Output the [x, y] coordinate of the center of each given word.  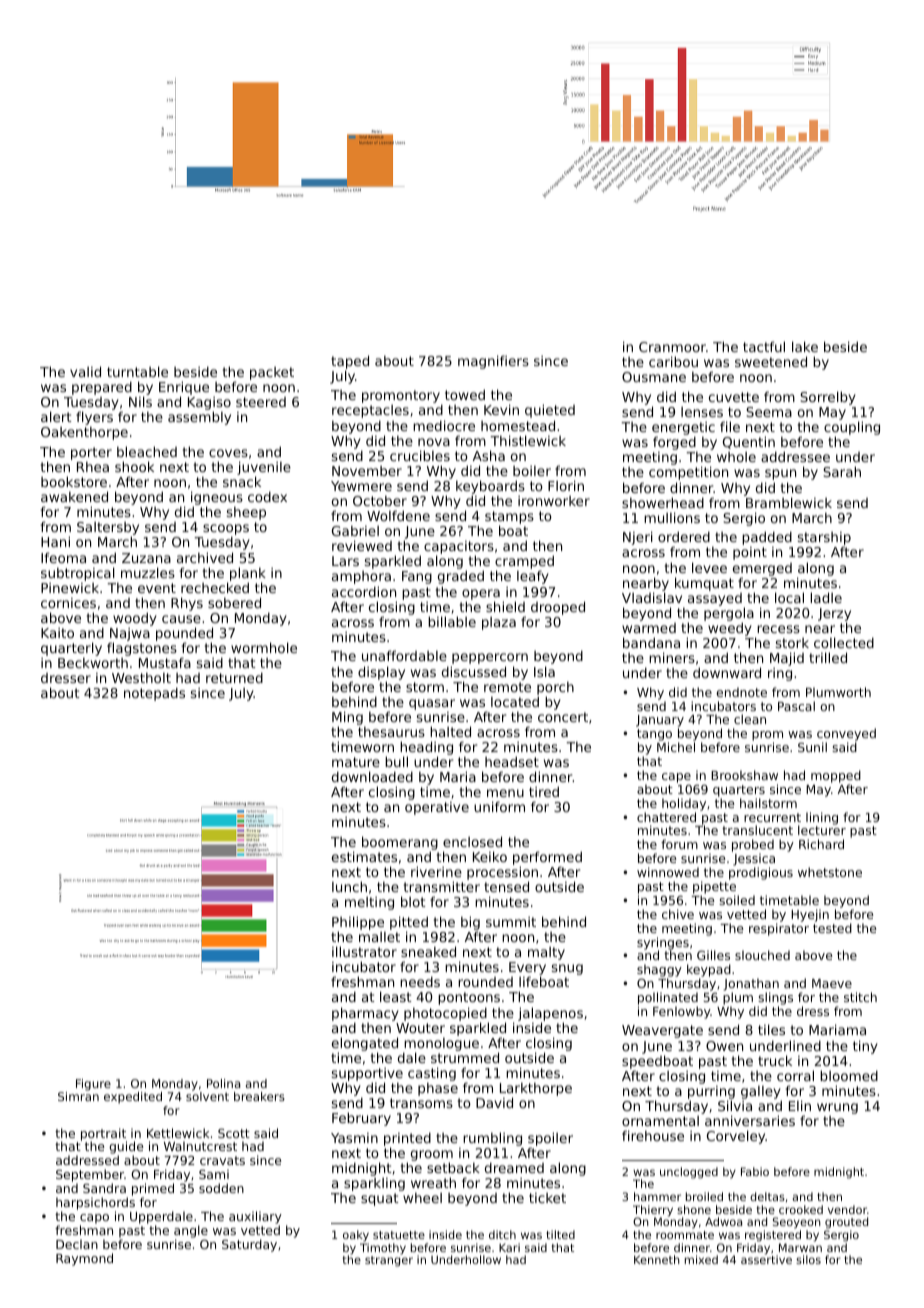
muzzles [148, 572]
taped [350, 362]
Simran [78, 1096]
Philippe [358, 923]
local [789, 597]
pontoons [469, 998]
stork [792, 643]
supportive [367, 1074]
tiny [865, 1047]
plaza [499, 623]
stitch [860, 997]
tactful [764, 346]
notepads [154, 694]
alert [56, 416]
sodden [221, 1188]
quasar [432, 704]
